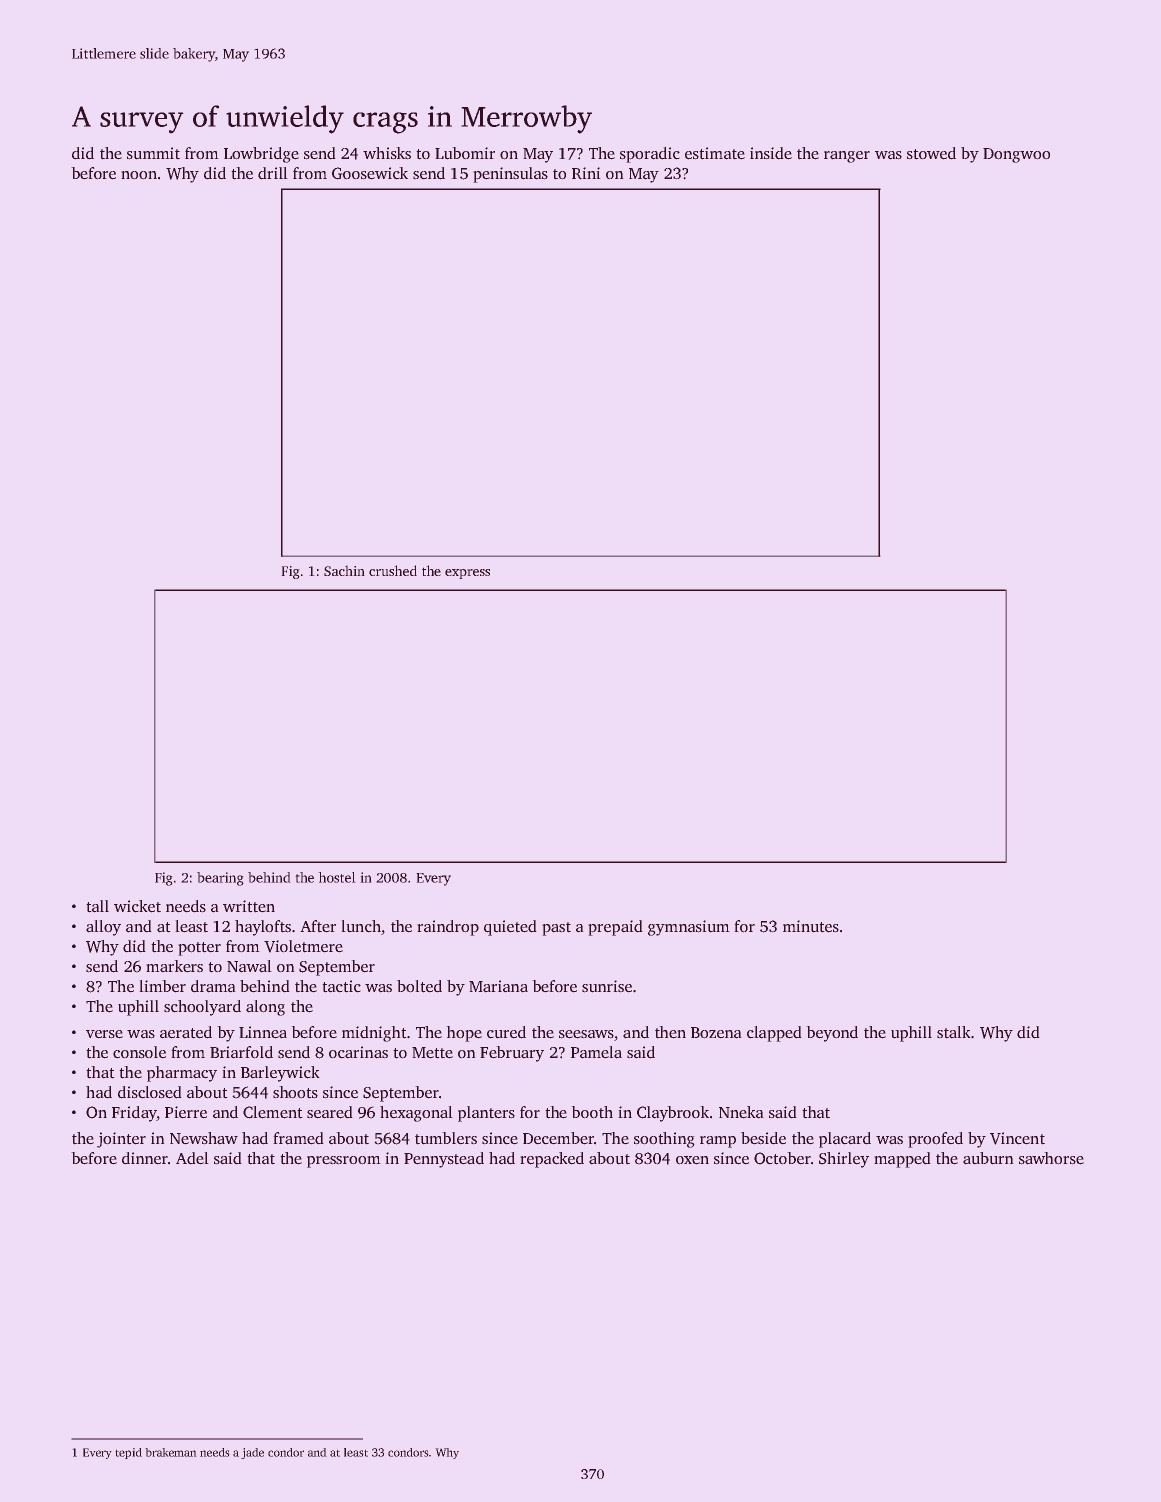 This screenshot has width=1161, height=1502. Describe the element at coordinates (586, 173) in the screenshot. I see `Rini` at that location.
